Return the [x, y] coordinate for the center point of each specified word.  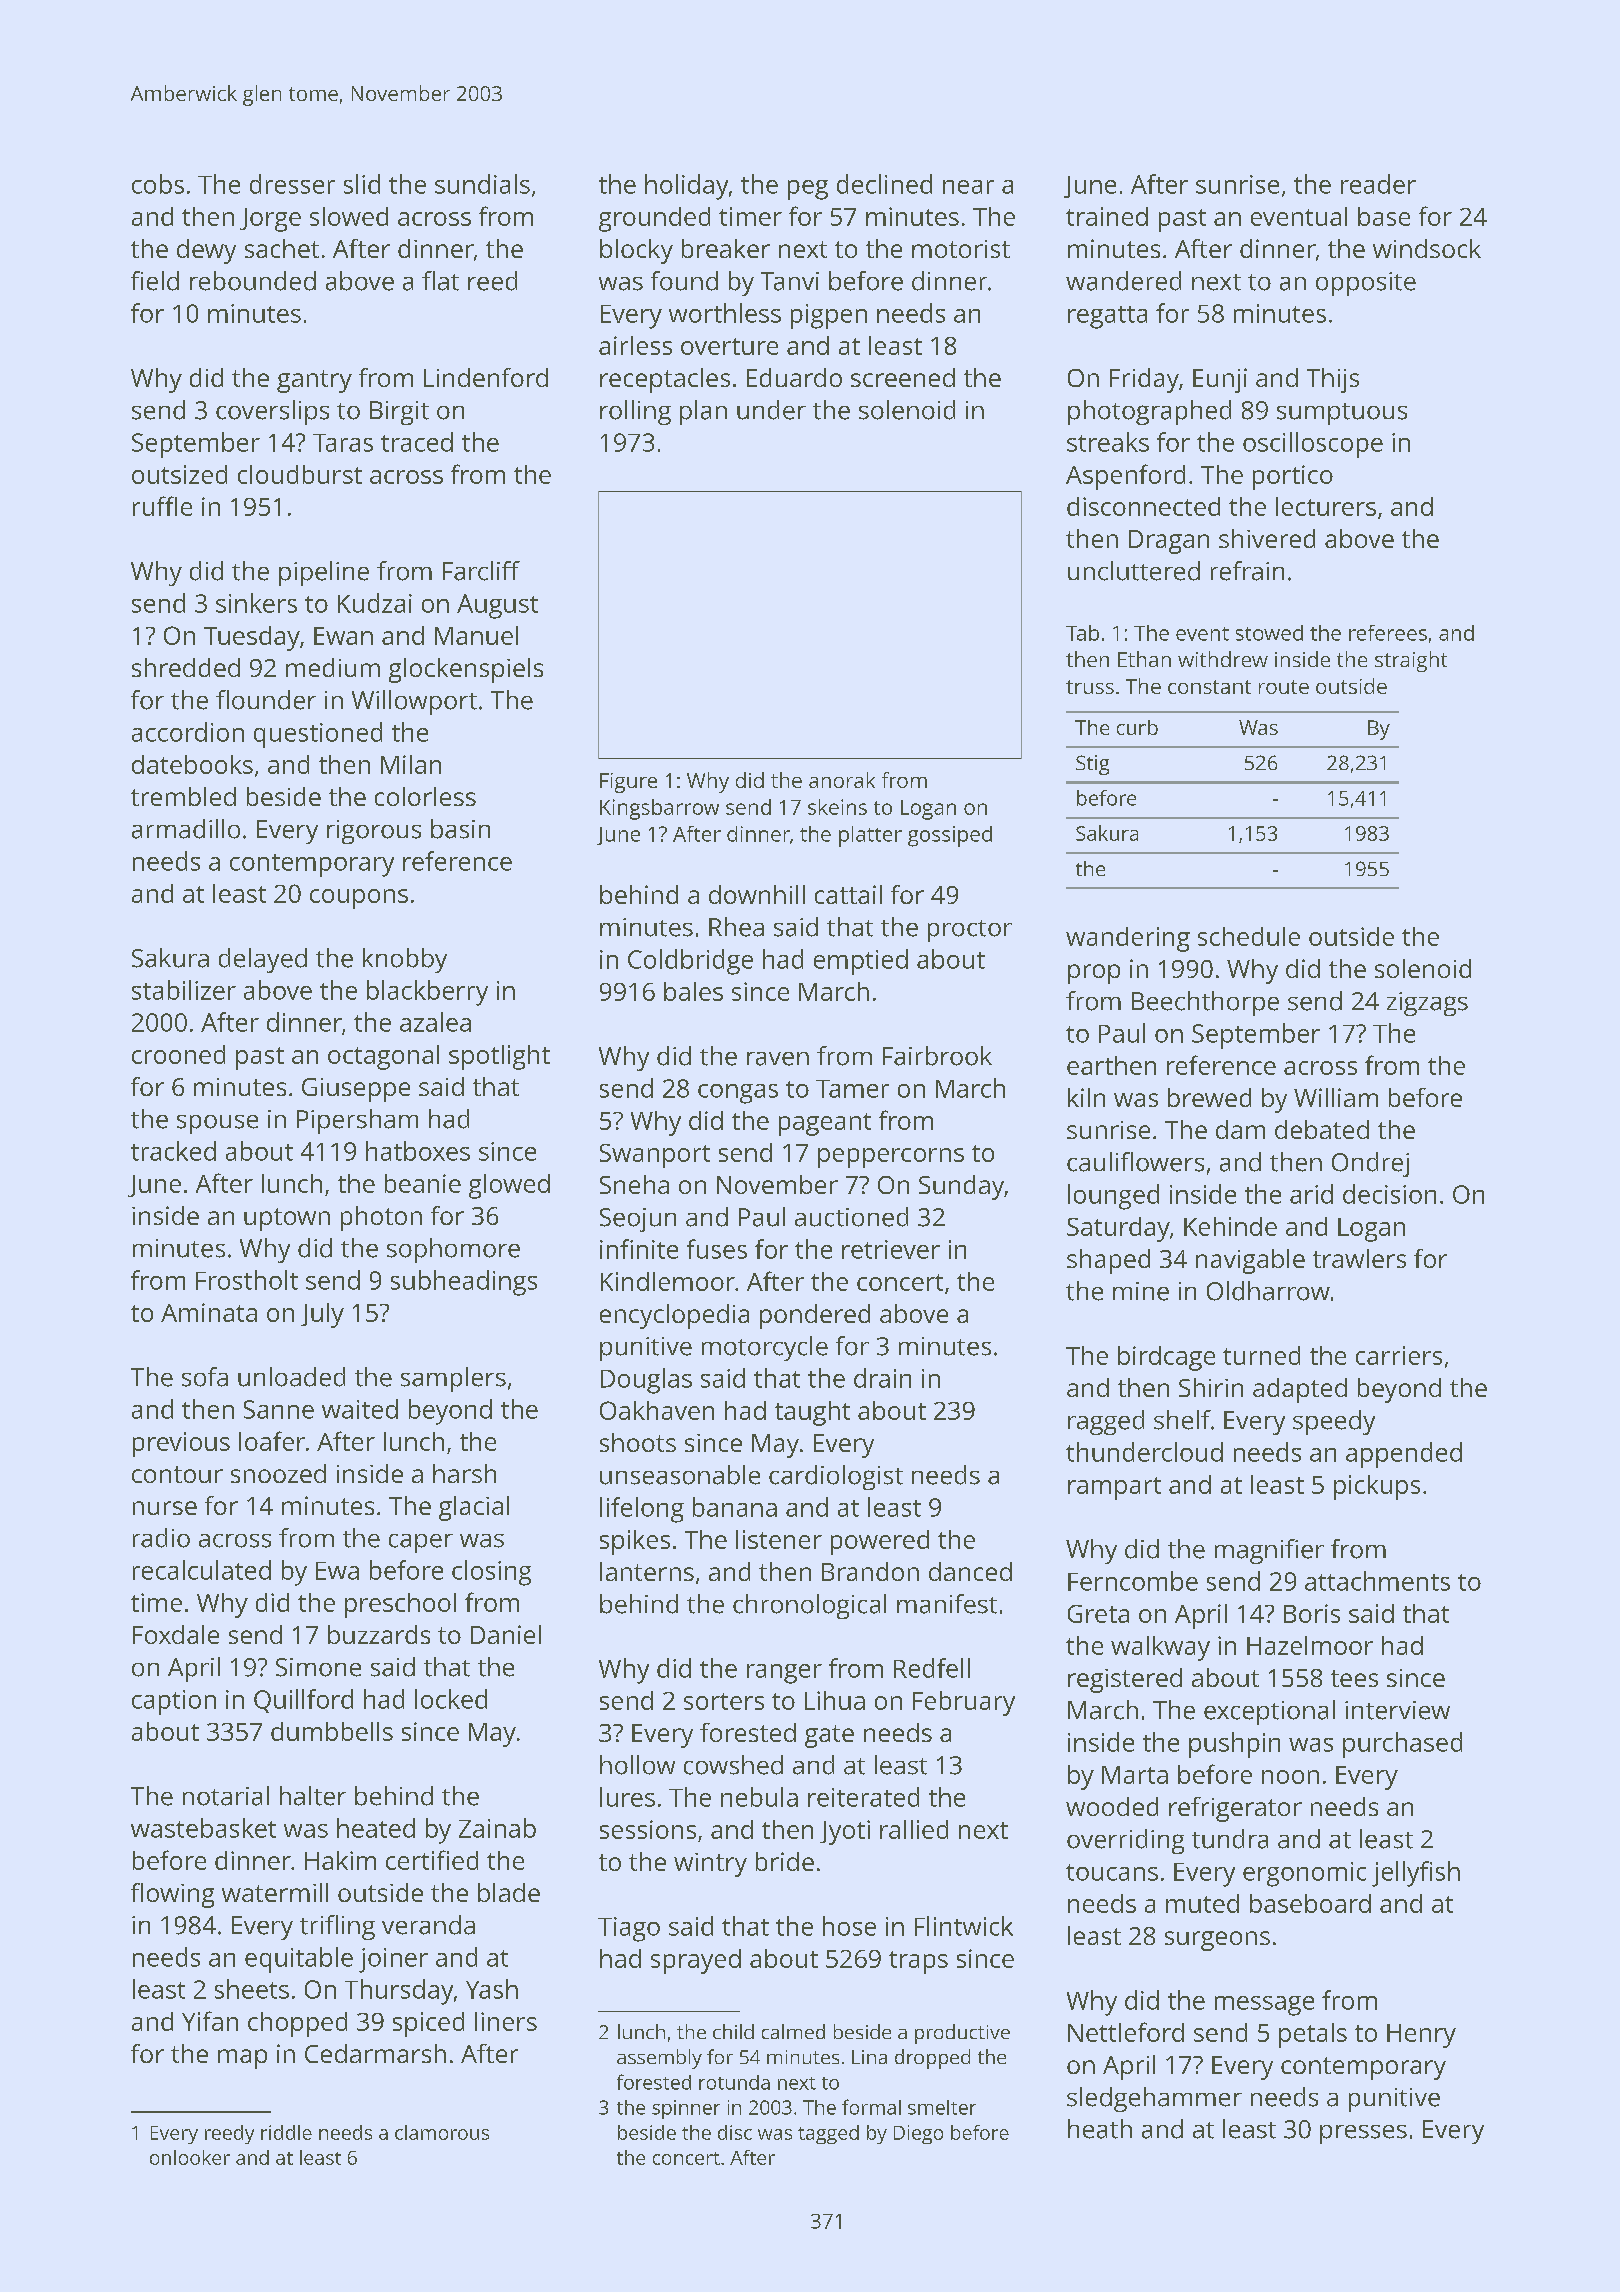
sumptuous [1342, 414]
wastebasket [203, 1828]
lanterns [647, 1571]
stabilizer [184, 990]
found [684, 281]
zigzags [1427, 1004]
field [155, 281]
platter [870, 836]
